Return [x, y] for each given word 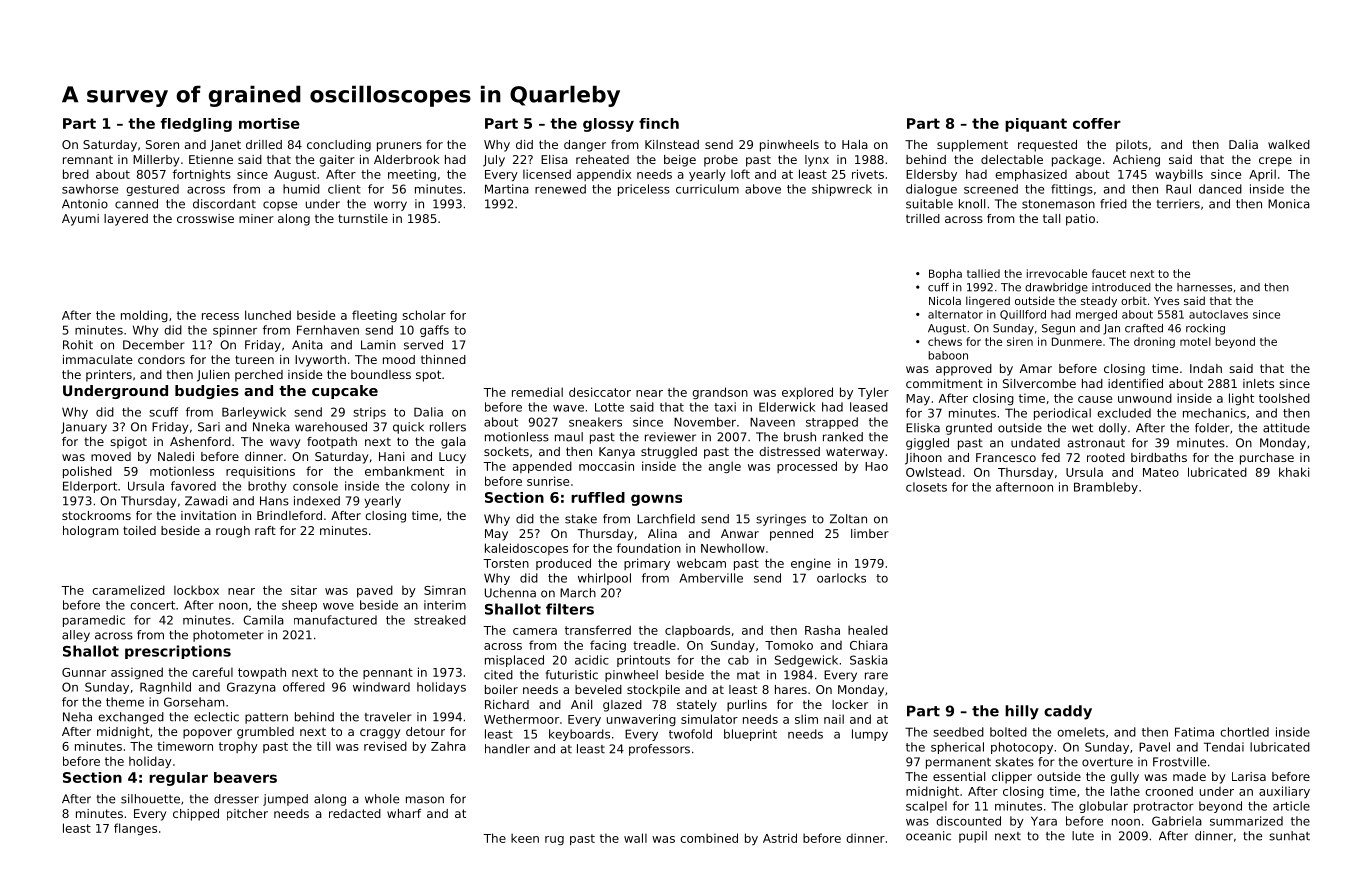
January [84, 428]
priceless [644, 190]
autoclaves [1218, 314]
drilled [264, 144]
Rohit [78, 345]
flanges [135, 829]
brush [800, 437]
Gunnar [84, 672]
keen [525, 838]
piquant [1036, 125]
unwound [1145, 398]
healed [868, 630]
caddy [1068, 712]
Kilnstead [672, 144]
